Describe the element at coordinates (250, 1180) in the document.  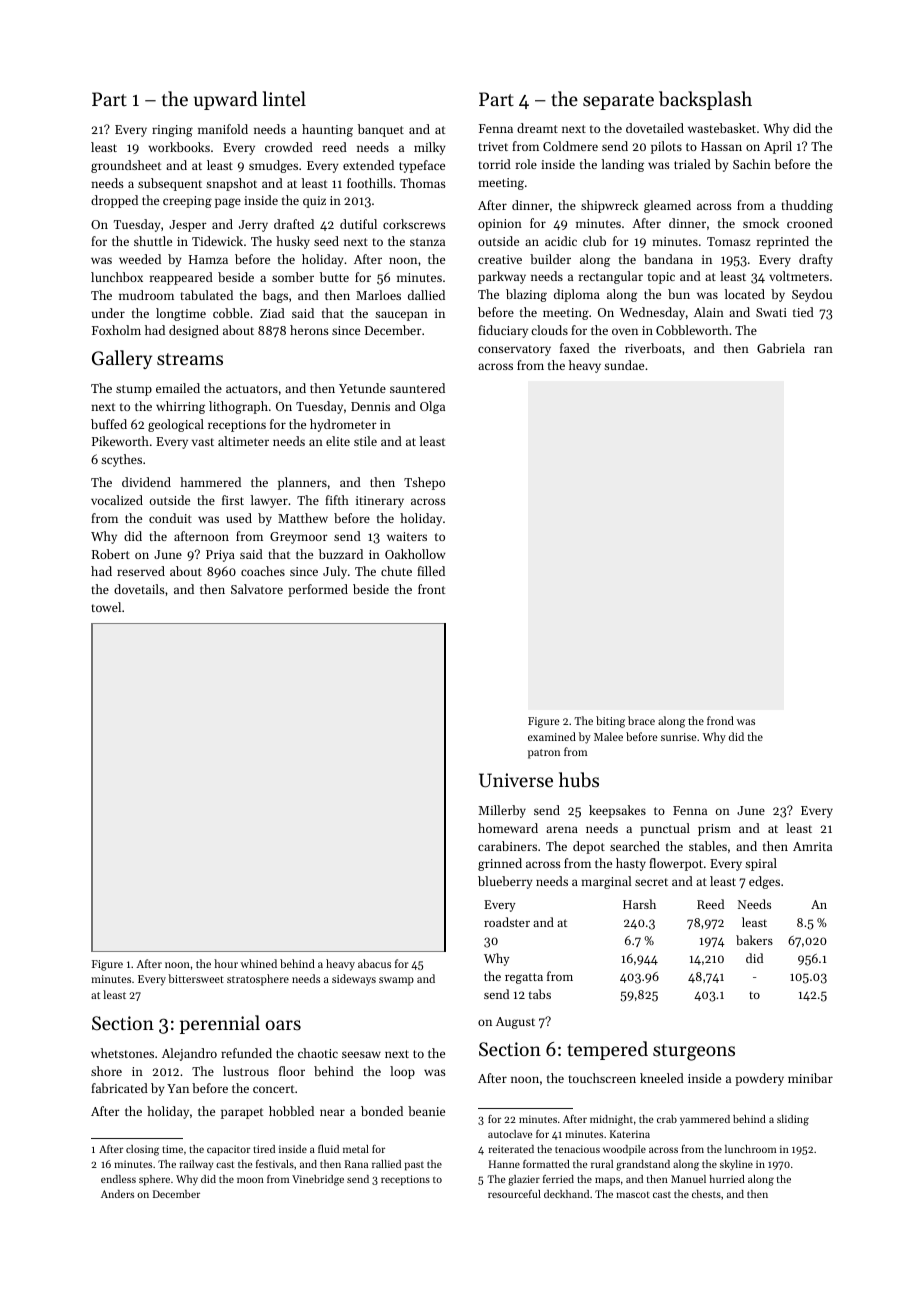
I see `moon` at that location.
